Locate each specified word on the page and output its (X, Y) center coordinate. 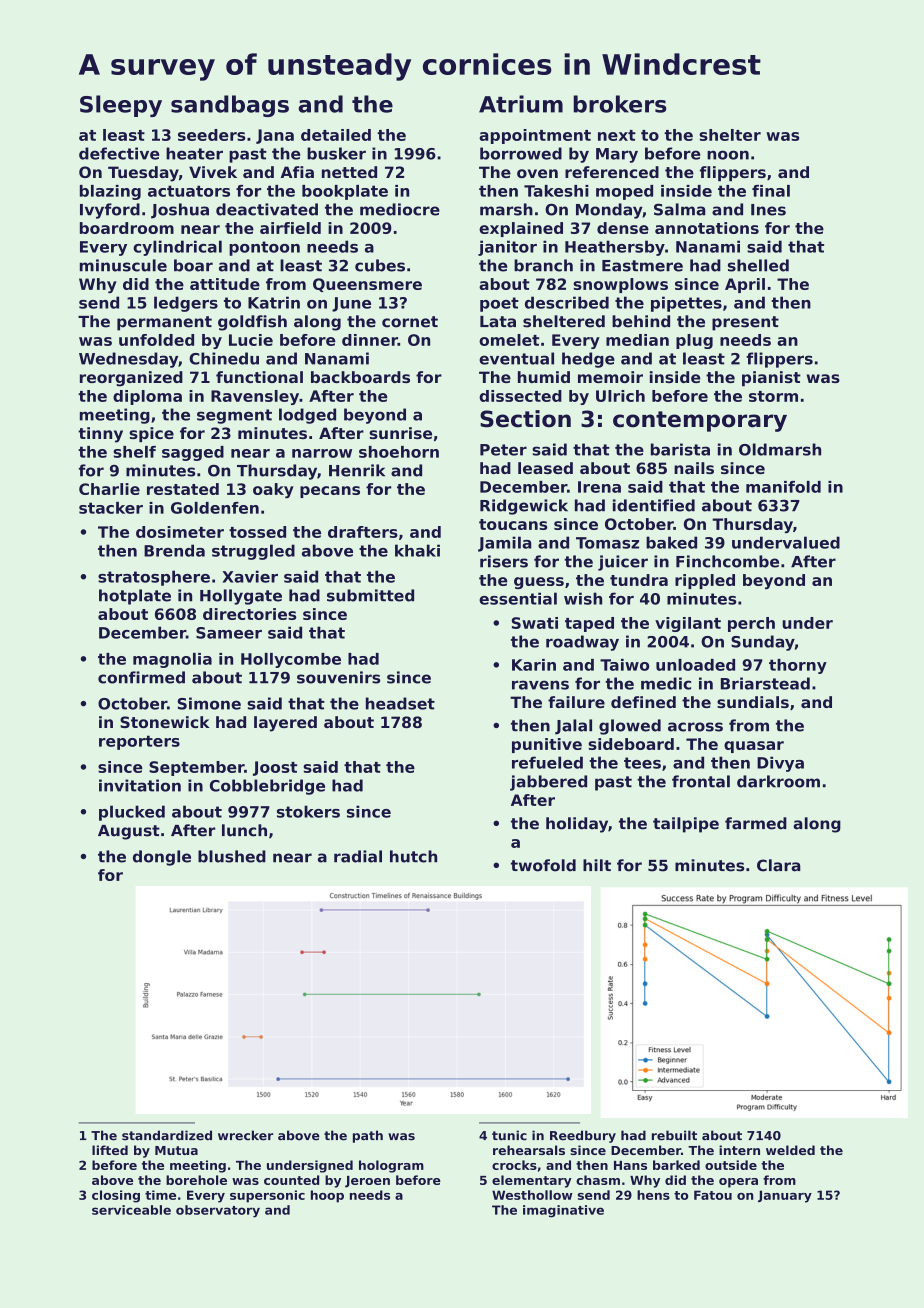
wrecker (245, 1135)
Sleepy (121, 106)
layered (285, 724)
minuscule (123, 265)
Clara (779, 865)
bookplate (345, 192)
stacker (111, 508)
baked (671, 542)
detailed (336, 135)
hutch (413, 856)
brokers (620, 104)
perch (751, 624)
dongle (162, 858)
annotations (707, 228)
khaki (417, 550)
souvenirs (338, 677)
